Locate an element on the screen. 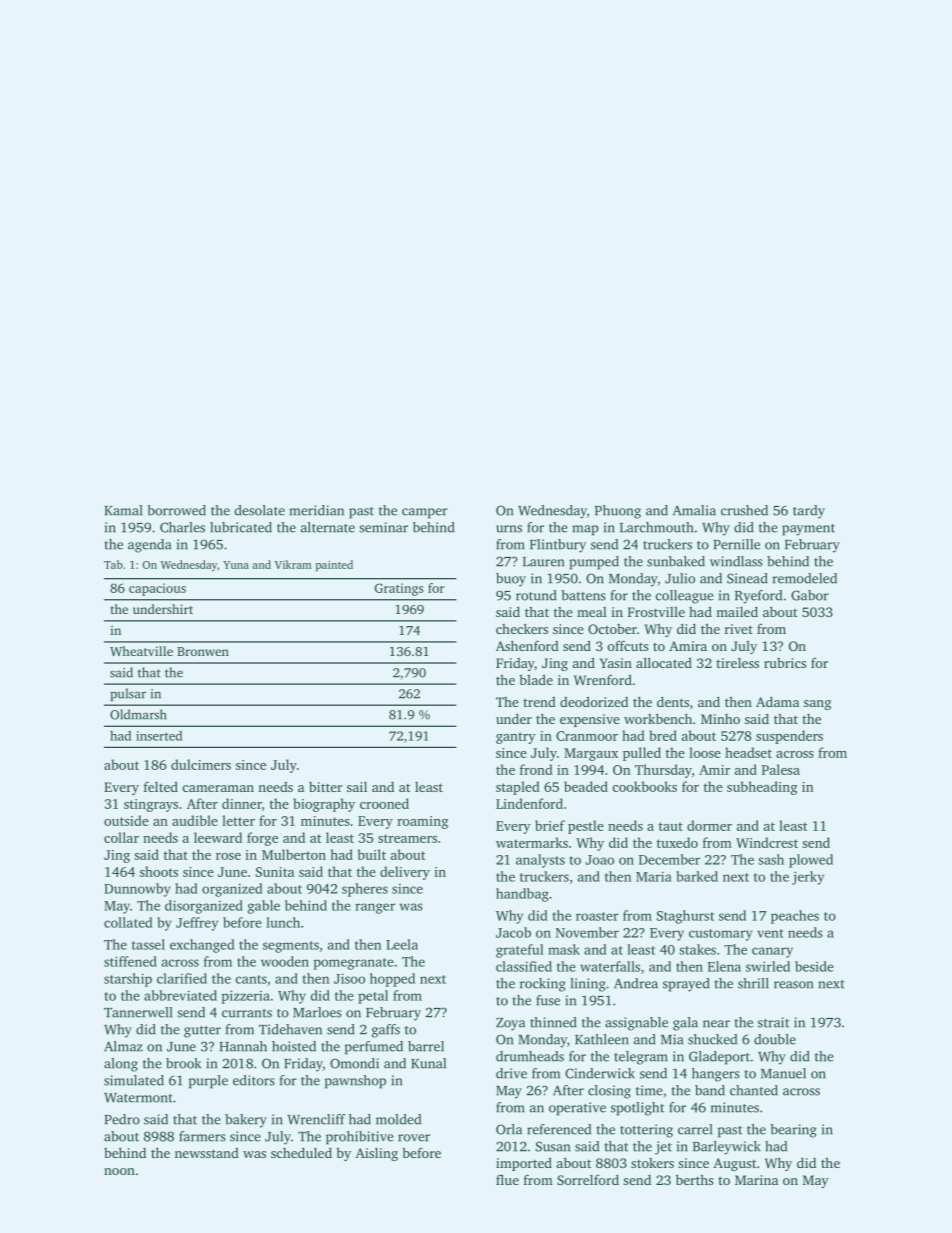 Image resolution: width=952 pixels, height=1233 pixels. Kamal is located at coordinates (123, 510).
